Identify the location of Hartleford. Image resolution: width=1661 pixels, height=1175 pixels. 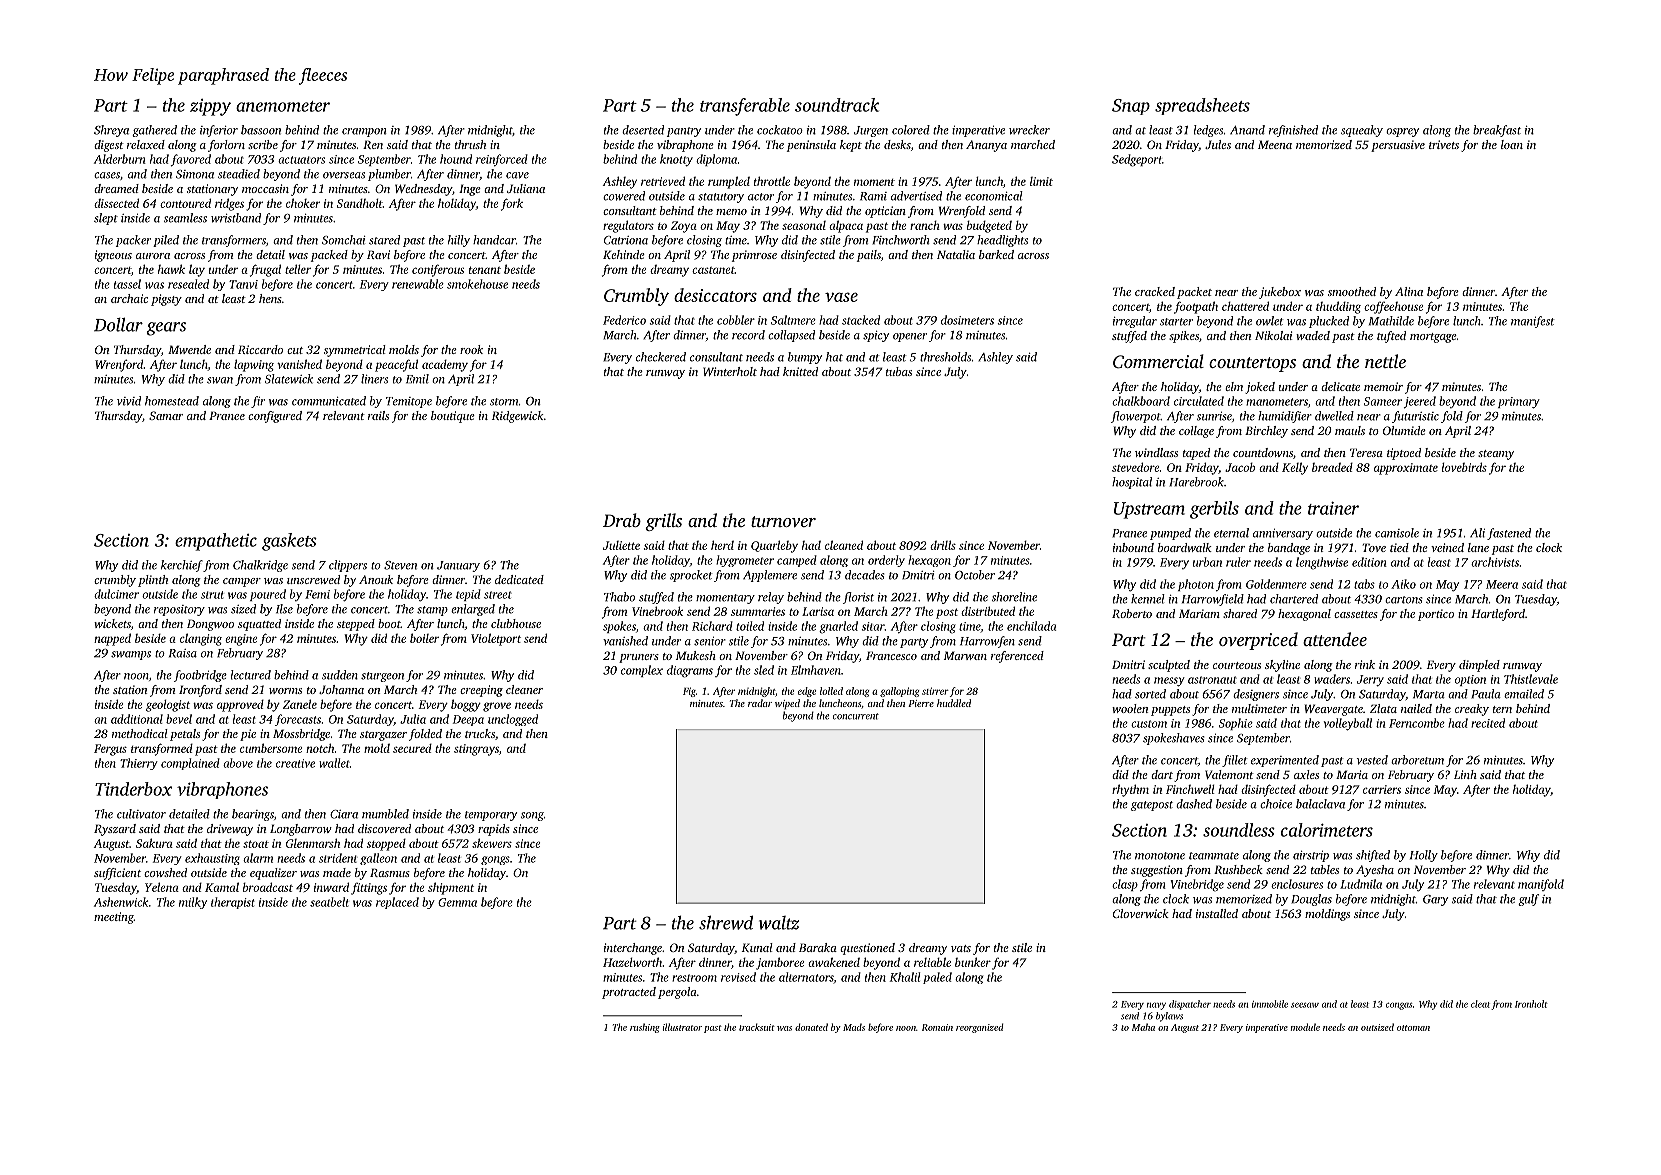
(1498, 615).
